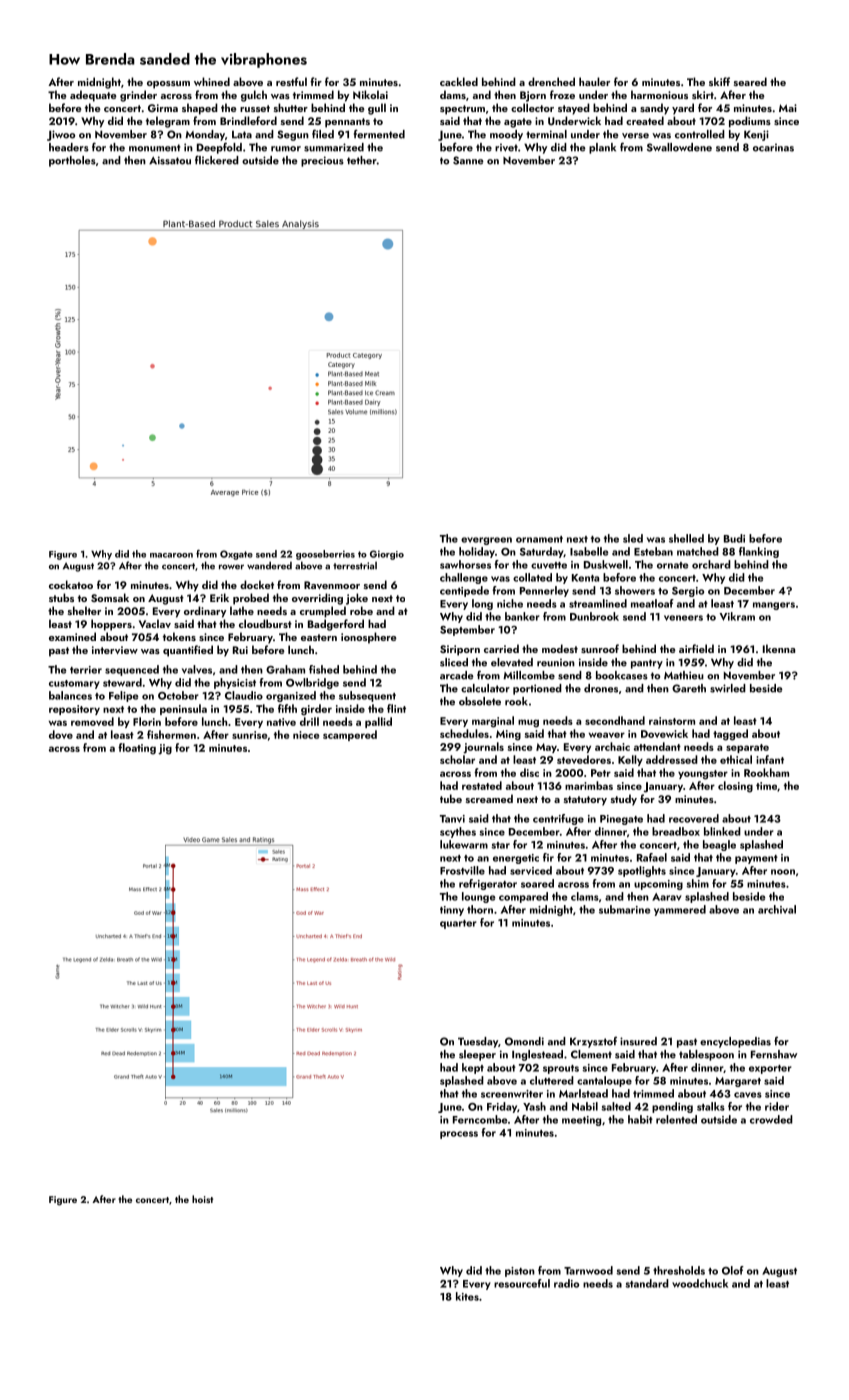 The image size is (849, 1400). Describe the element at coordinates (165, 749) in the screenshot. I see `jig` at that location.
